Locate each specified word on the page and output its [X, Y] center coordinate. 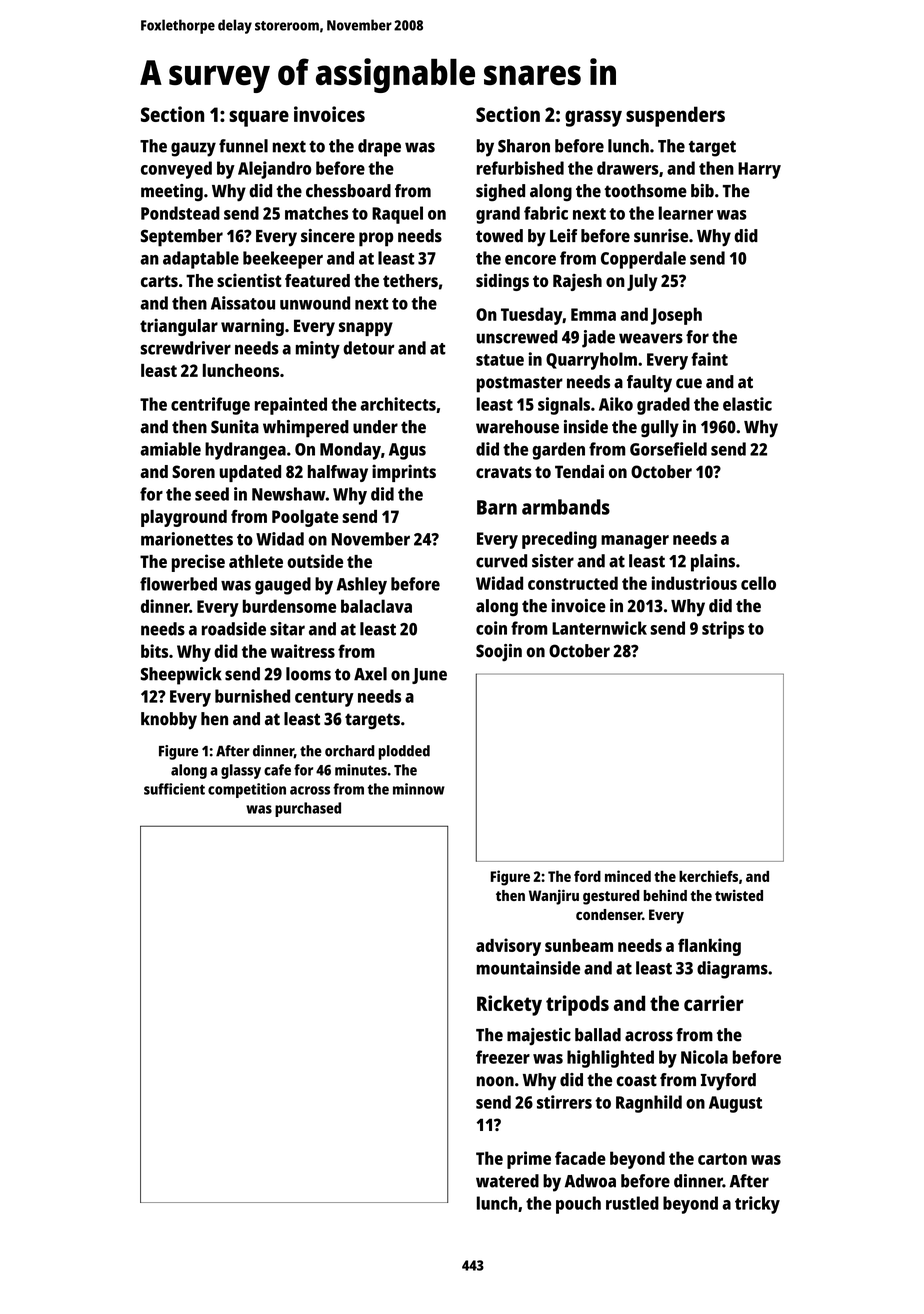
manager [635, 542]
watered [507, 1181]
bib [702, 191]
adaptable [201, 260]
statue [500, 360]
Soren [193, 471]
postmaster [520, 384]
